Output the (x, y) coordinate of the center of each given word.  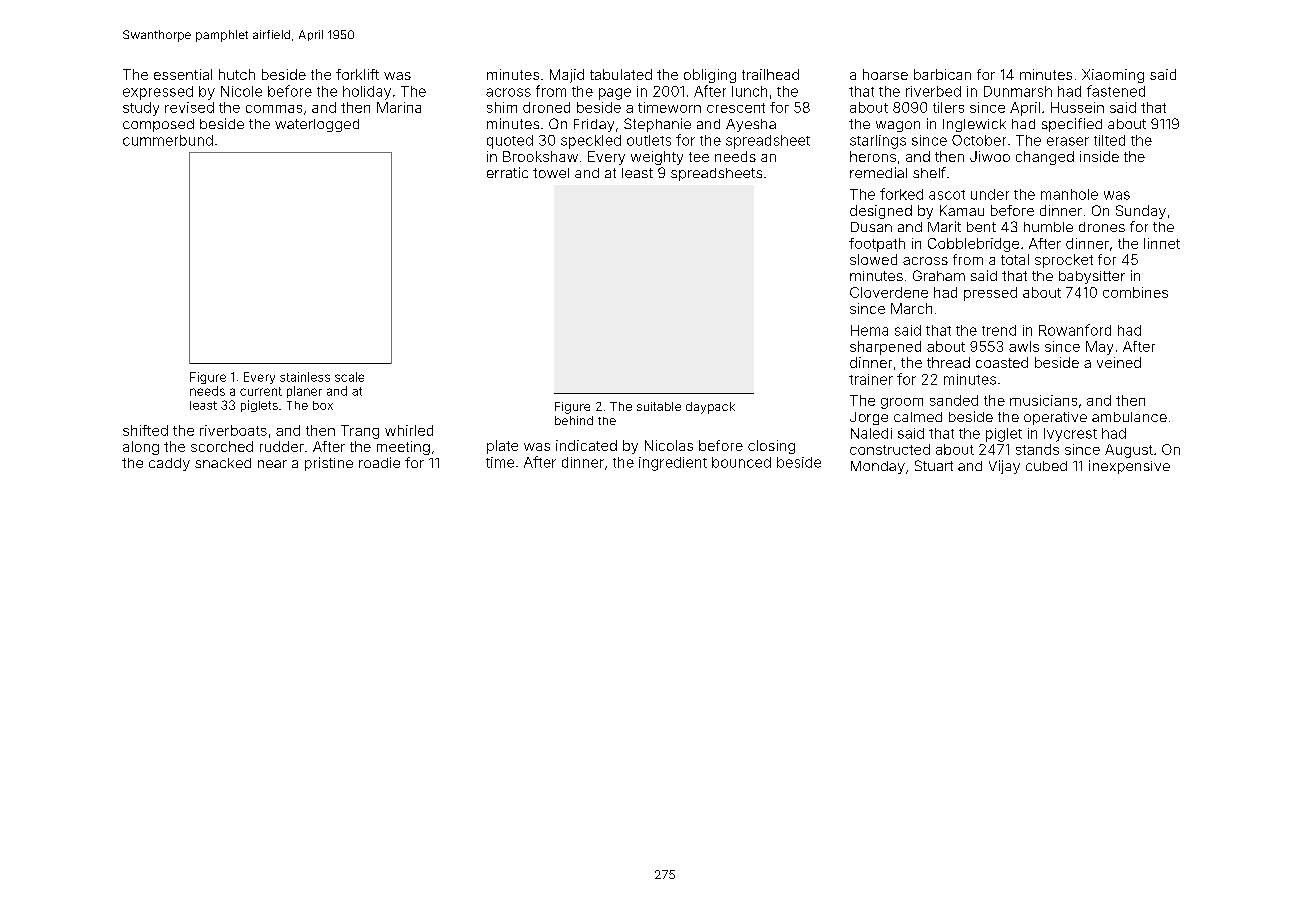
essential (183, 74)
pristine (329, 464)
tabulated (621, 74)
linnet (1162, 243)
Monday (878, 467)
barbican (942, 74)
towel (551, 173)
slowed (873, 259)
